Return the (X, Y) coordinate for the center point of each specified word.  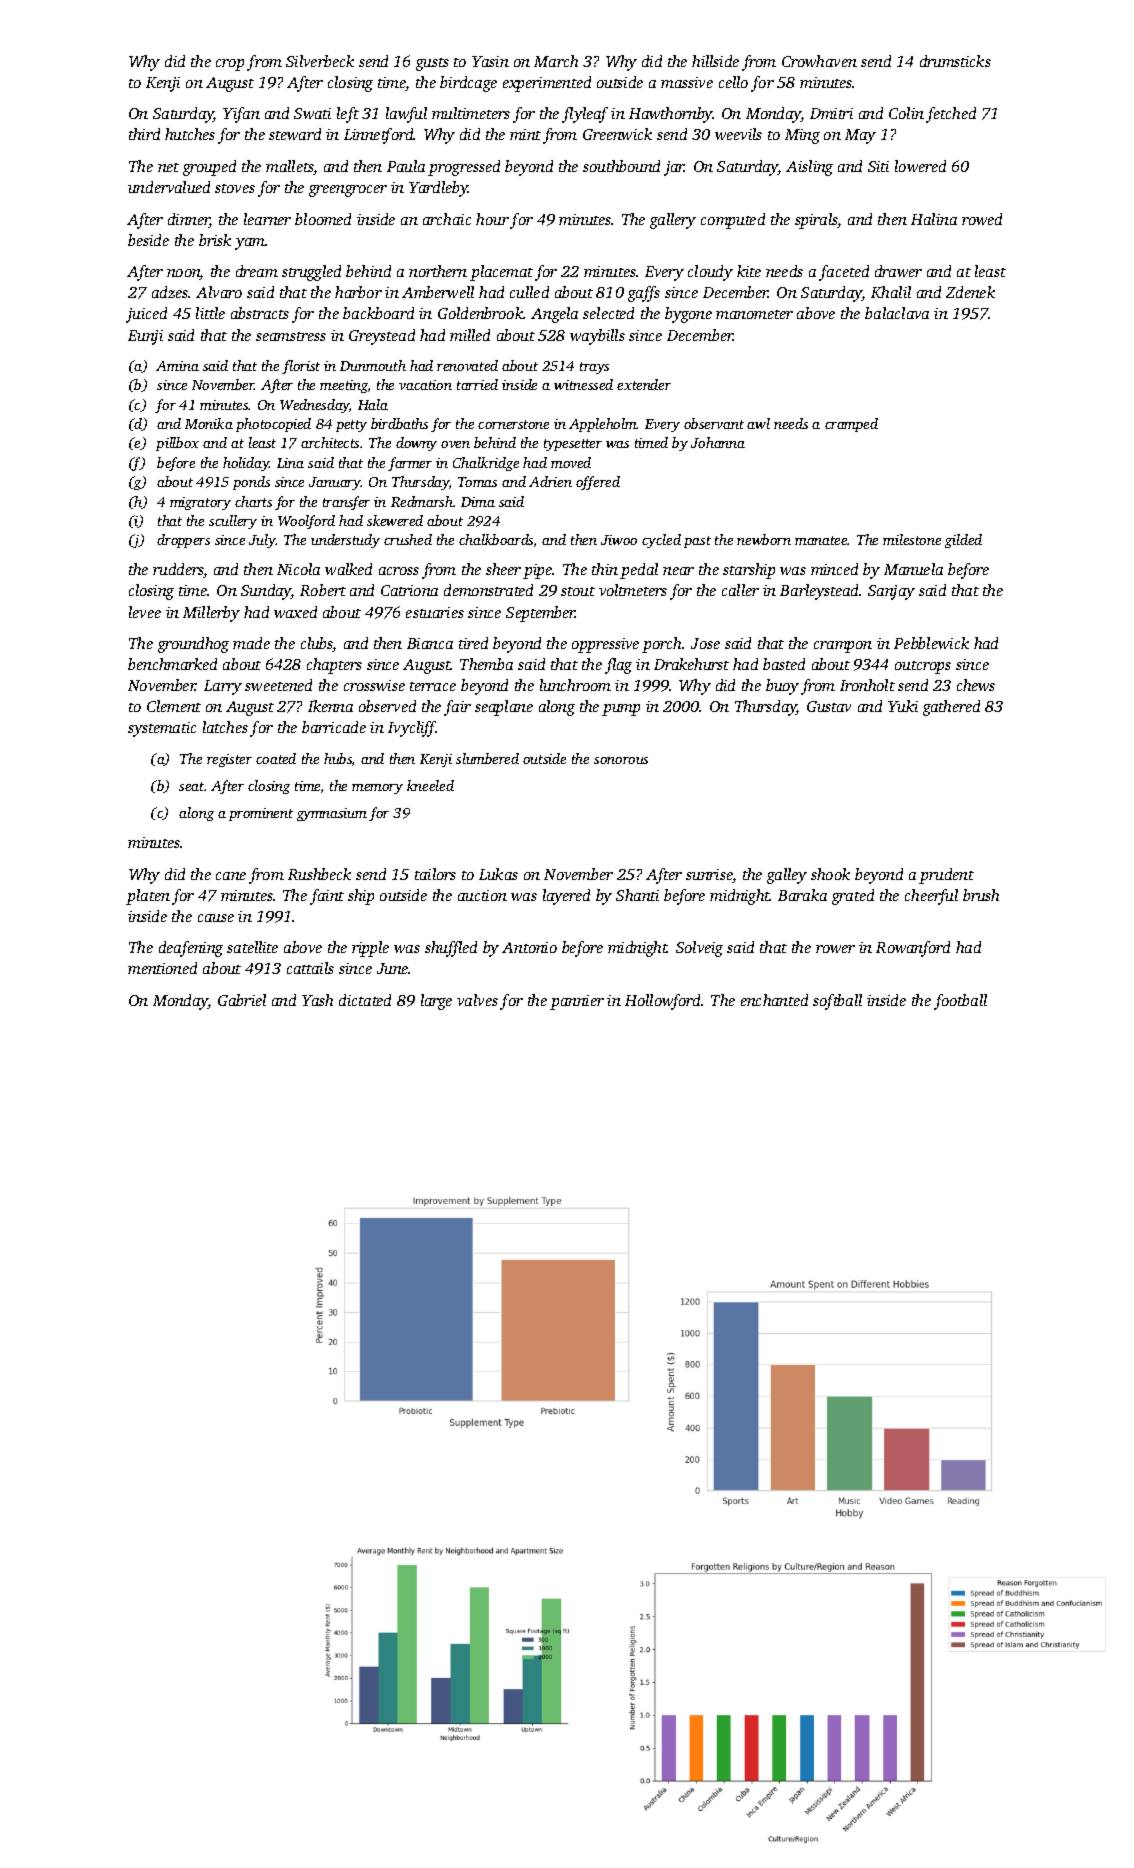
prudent (946, 876)
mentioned (162, 968)
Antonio (529, 947)
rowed (982, 219)
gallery (673, 221)
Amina (177, 366)
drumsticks (955, 61)
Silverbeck (320, 61)
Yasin (490, 61)
